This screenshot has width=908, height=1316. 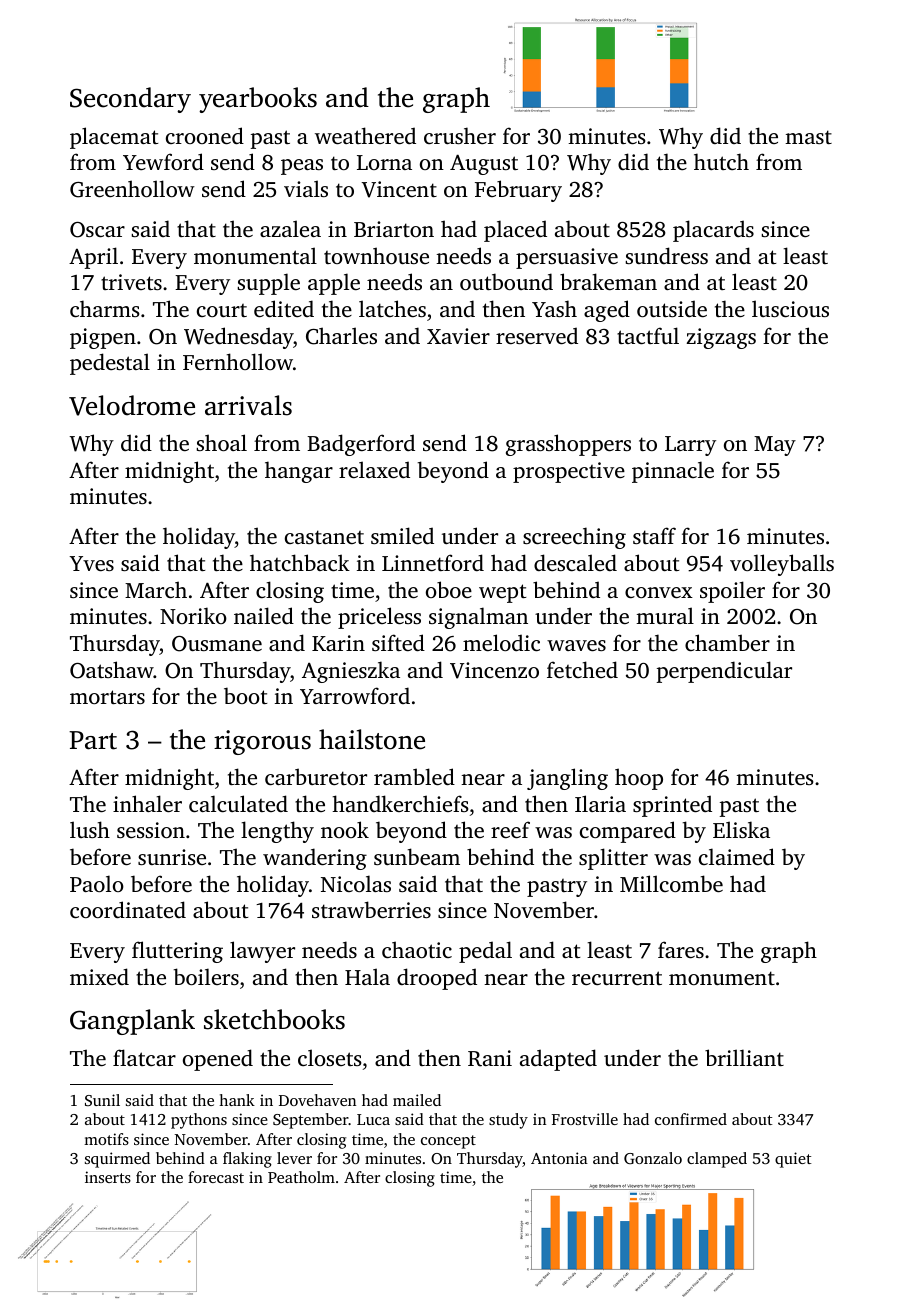 I want to click on Badgerford, so click(x=361, y=445).
